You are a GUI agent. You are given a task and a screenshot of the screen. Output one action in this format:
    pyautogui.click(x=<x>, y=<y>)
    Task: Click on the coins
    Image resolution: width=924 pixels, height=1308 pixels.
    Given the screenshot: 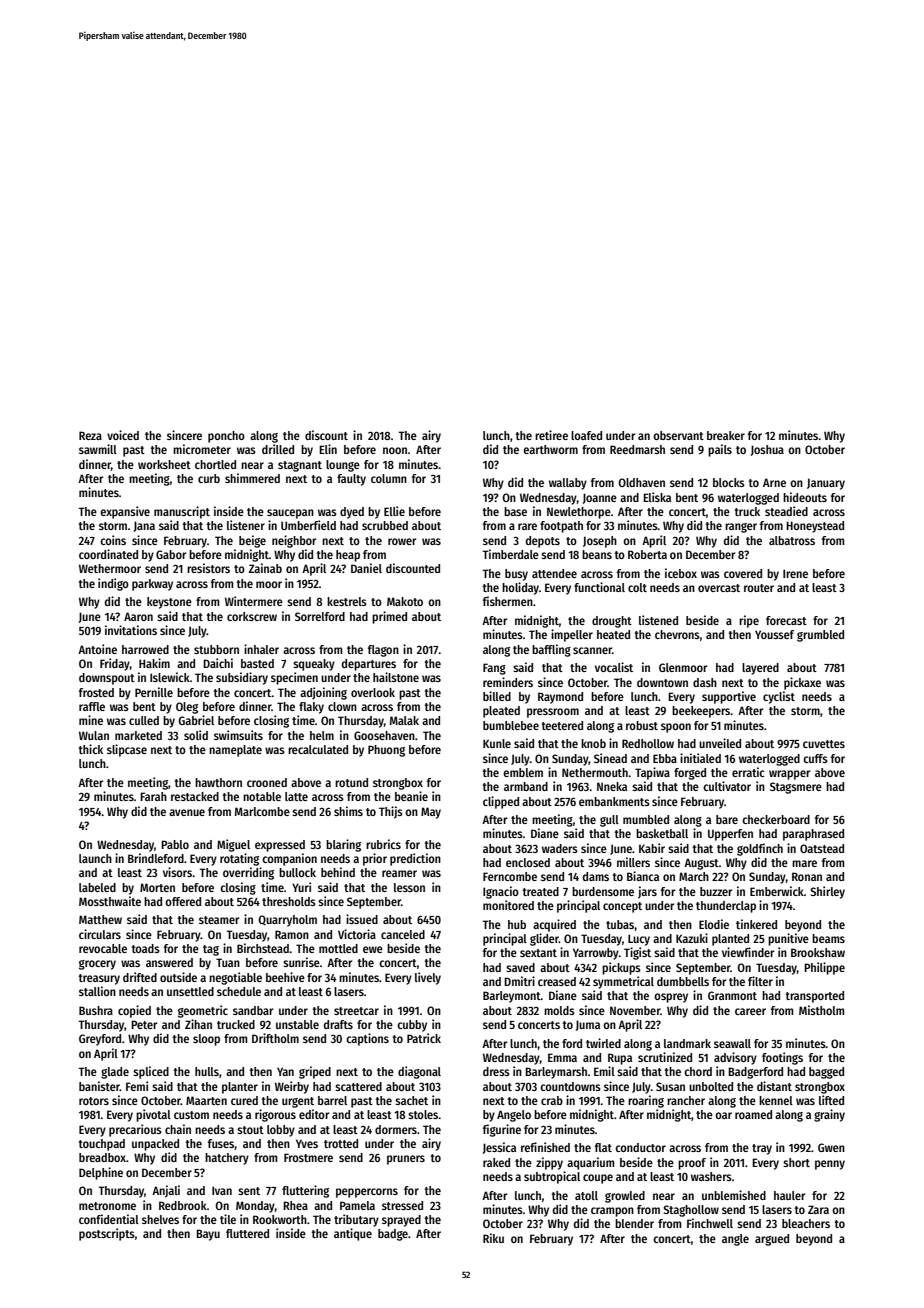 What is the action you would take?
    pyautogui.click(x=113, y=540)
